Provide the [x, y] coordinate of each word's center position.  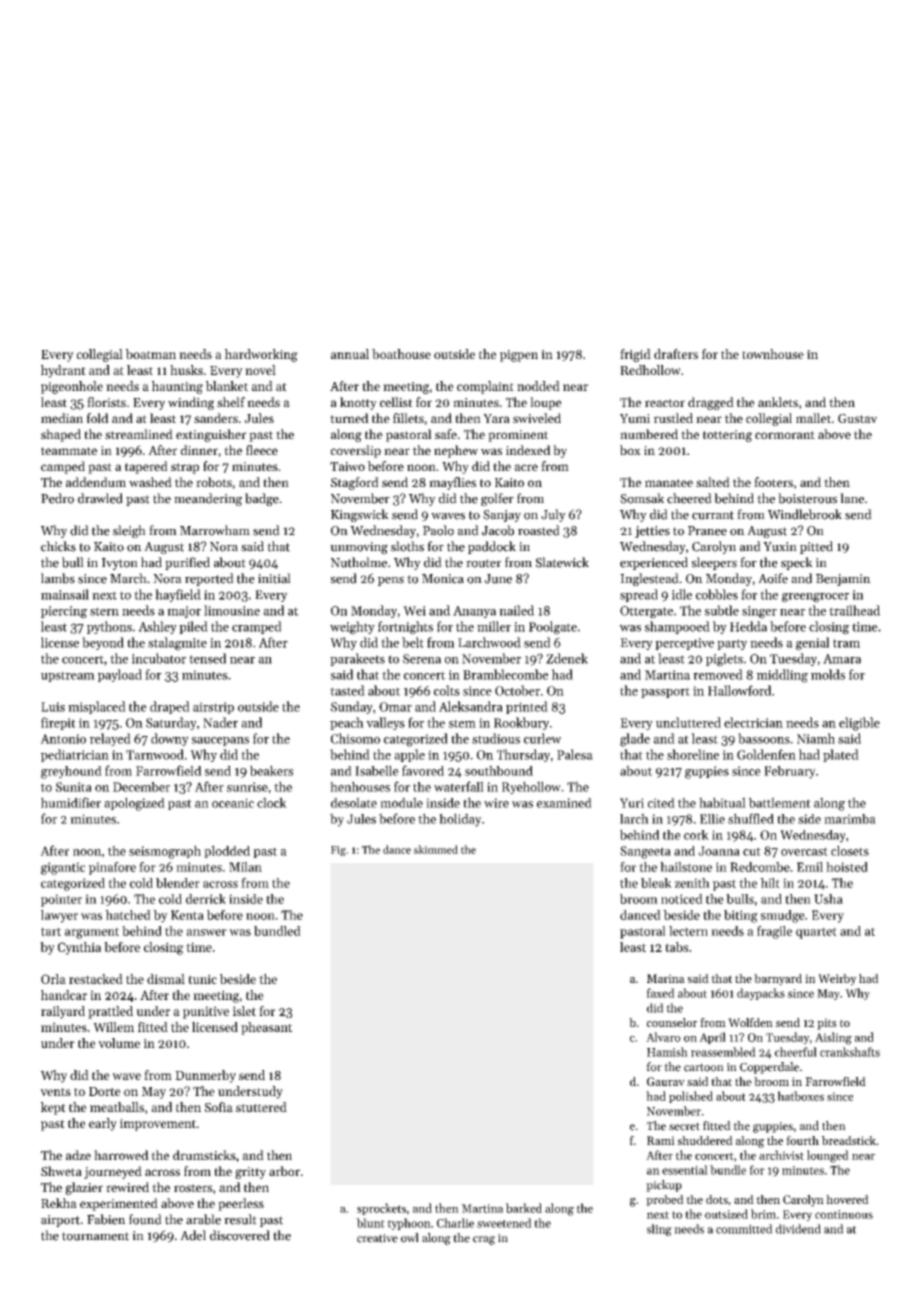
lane [852, 498]
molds [828, 674]
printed [527, 707]
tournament [95, 1236]
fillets [408, 418]
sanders [216, 418]
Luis [53, 707]
